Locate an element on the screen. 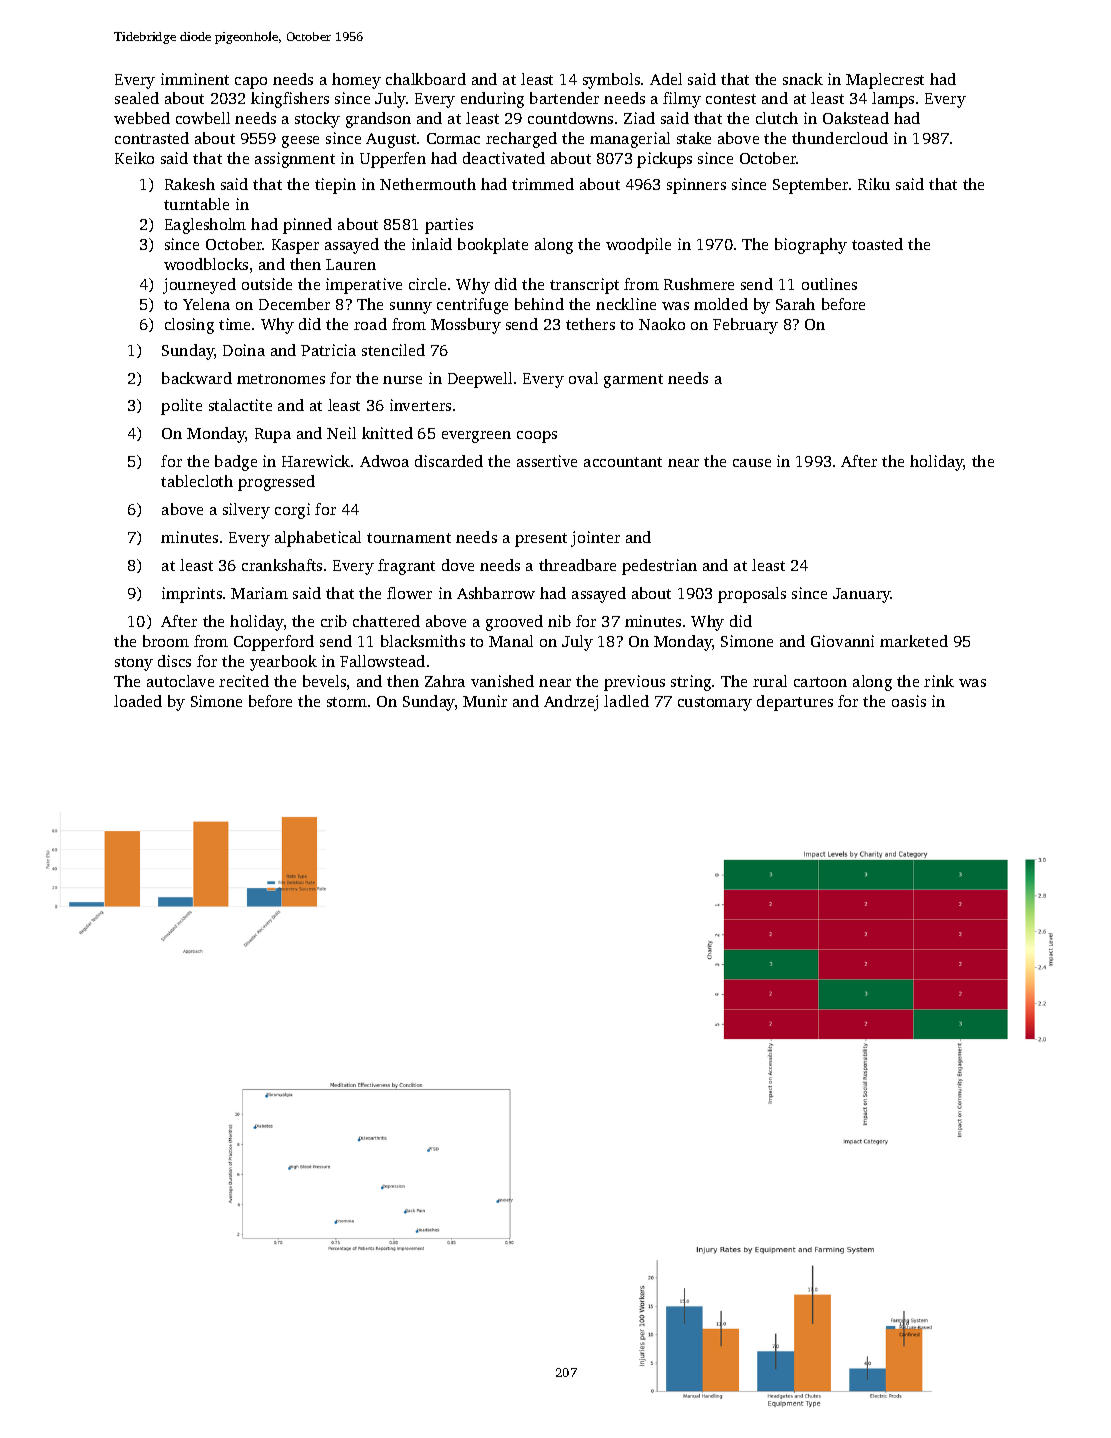  woodpile is located at coordinates (638, 246).
